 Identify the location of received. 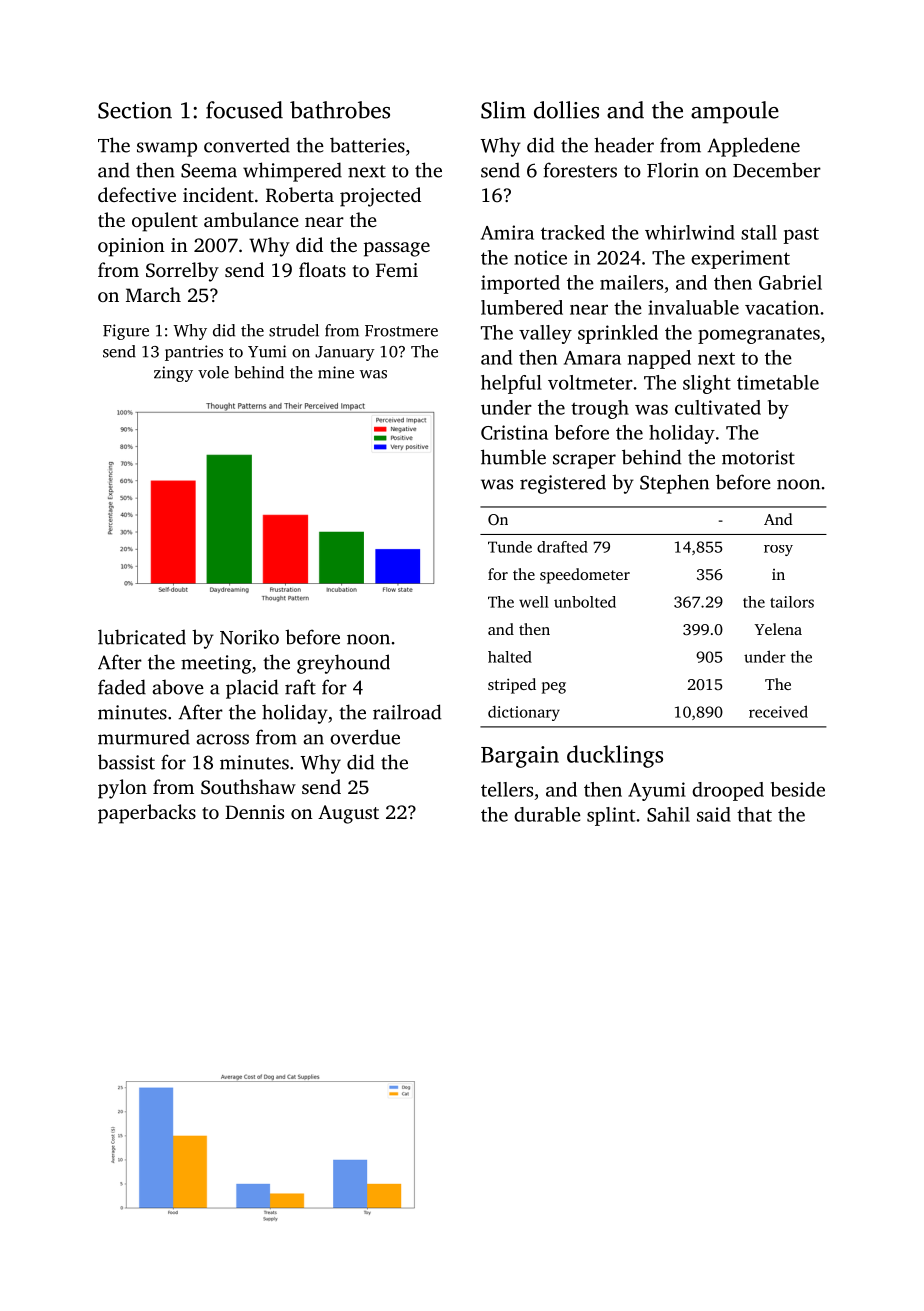
(778, 711).
